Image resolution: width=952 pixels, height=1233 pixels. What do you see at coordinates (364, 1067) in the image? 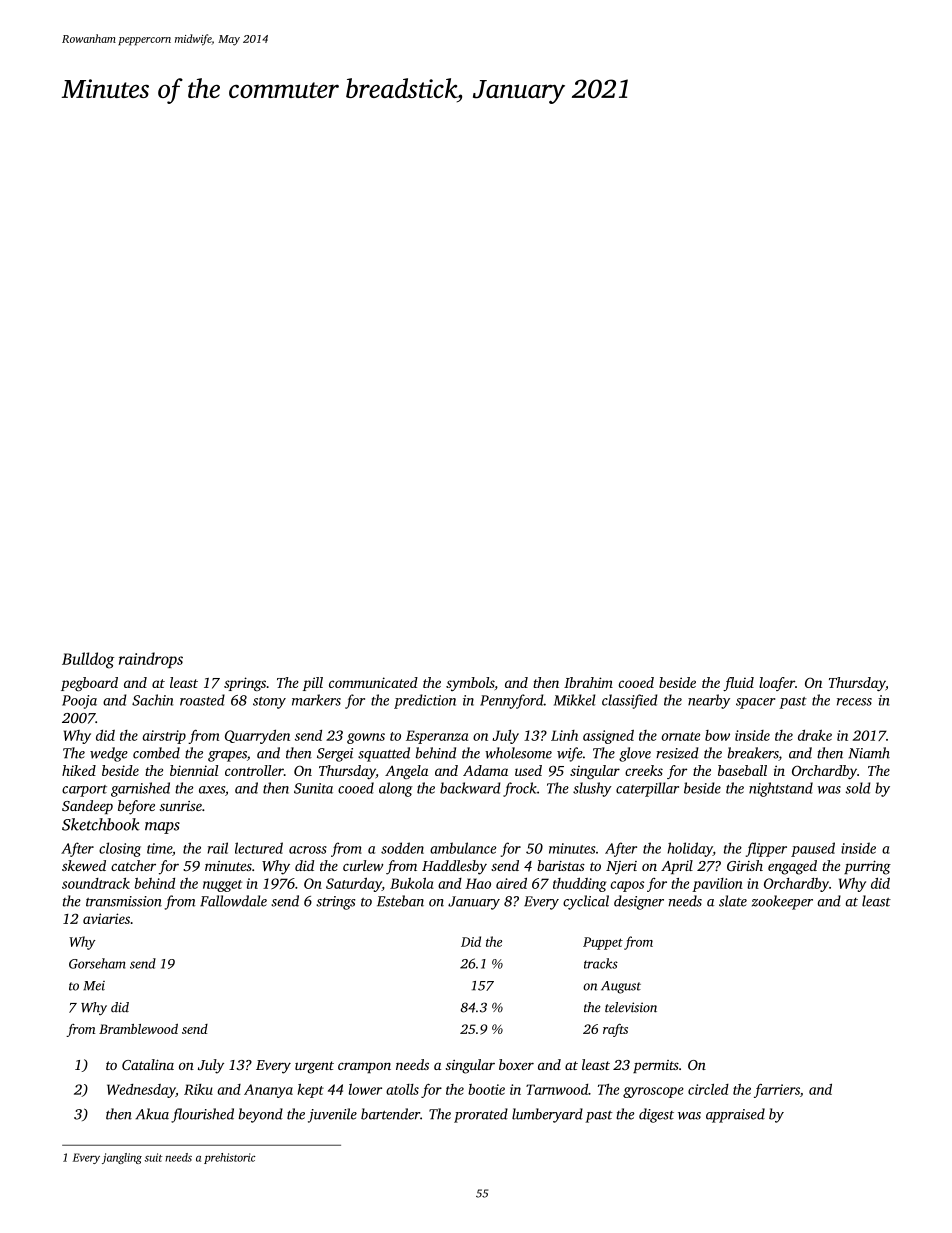
I see `crampon` at bounding box center [364, 1067].
